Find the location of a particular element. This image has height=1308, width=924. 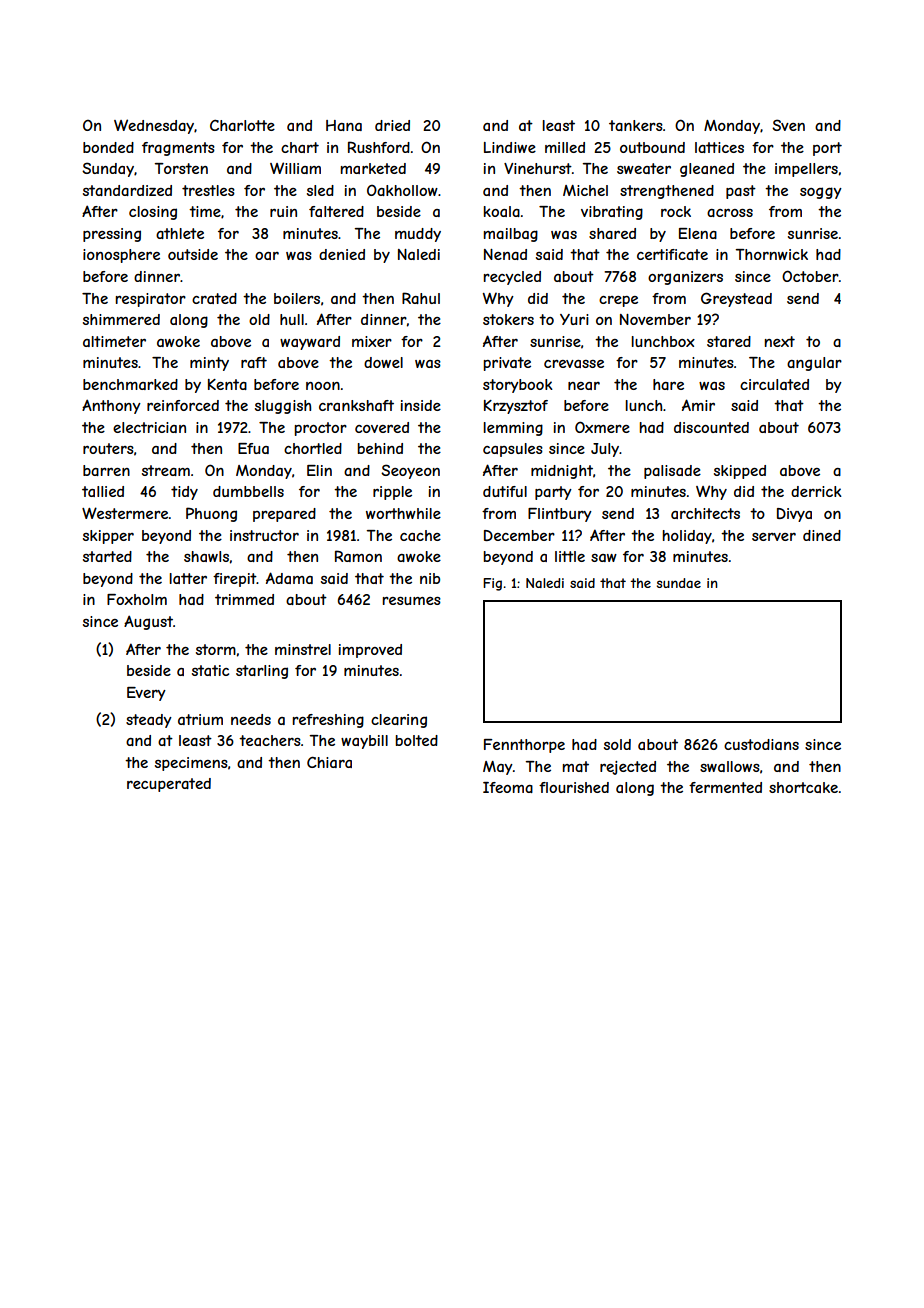

Fennthorpe is located at coordinates (524, 746).
